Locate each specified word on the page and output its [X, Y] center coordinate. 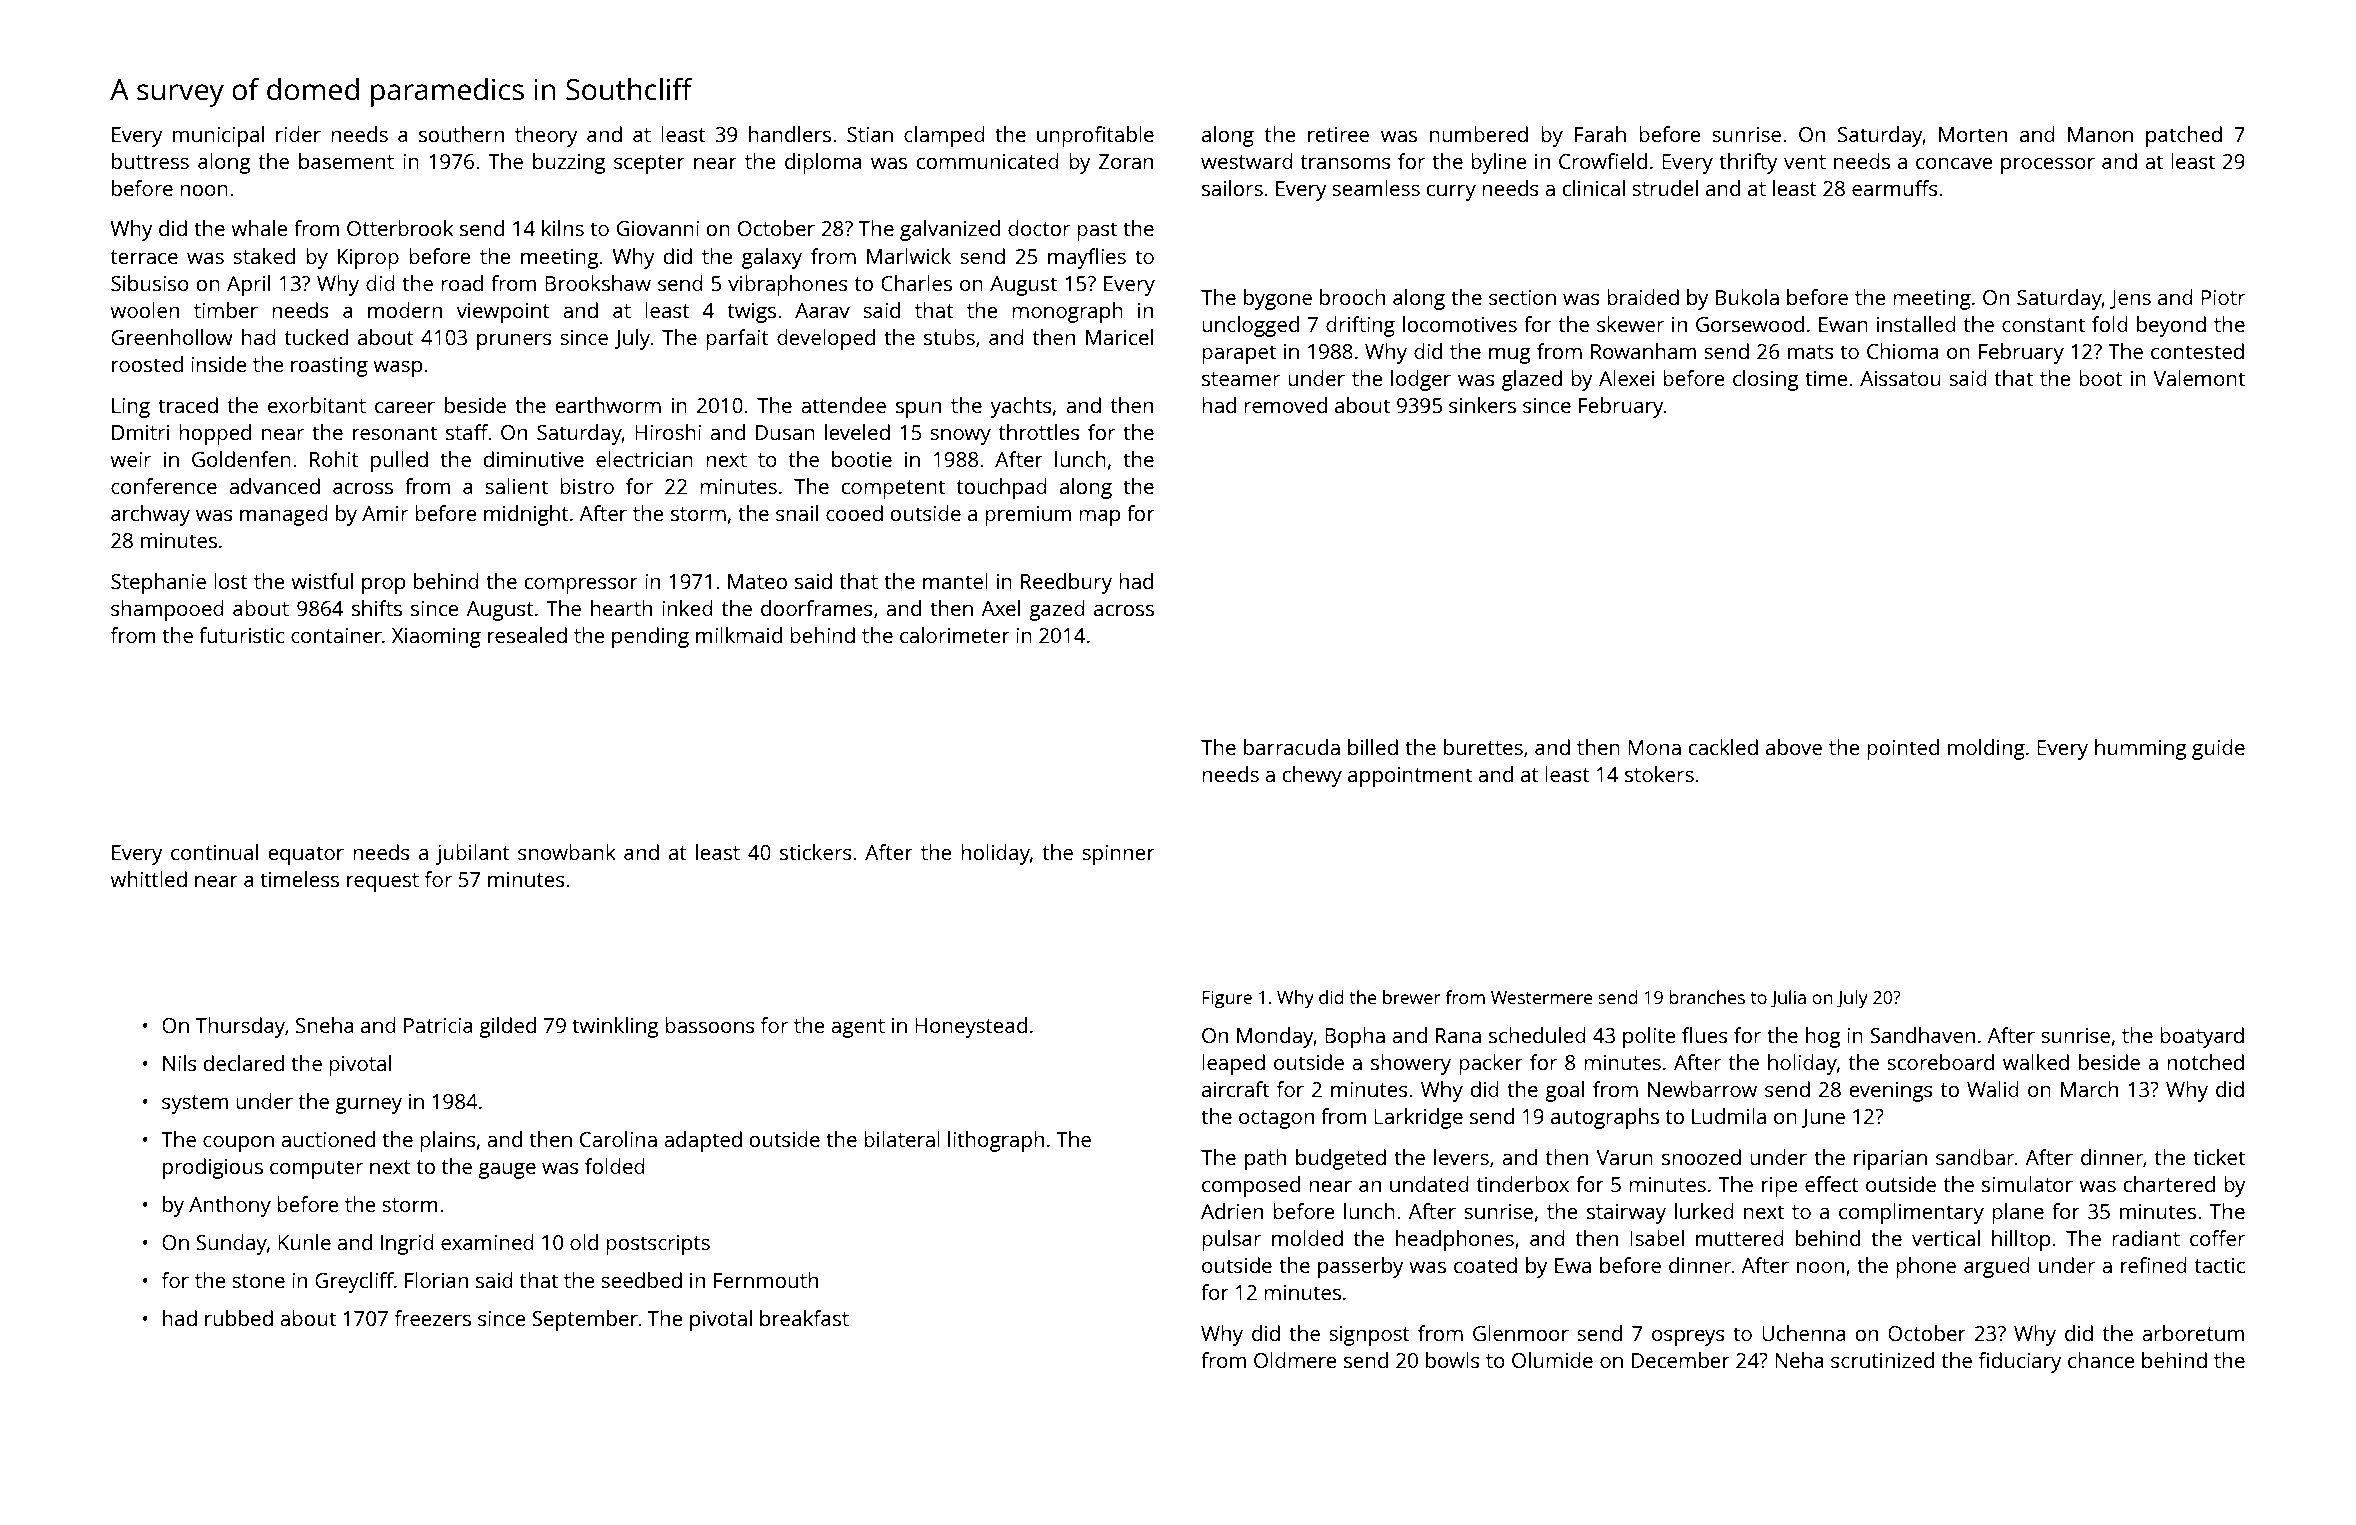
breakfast [804, 1318]
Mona [1654, 747]
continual [214, 852]
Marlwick [909, 256]
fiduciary [2020, 1362]
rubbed [239, 1318]
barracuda [1292, 747]
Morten [1973, 134]
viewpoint [503, 313]
